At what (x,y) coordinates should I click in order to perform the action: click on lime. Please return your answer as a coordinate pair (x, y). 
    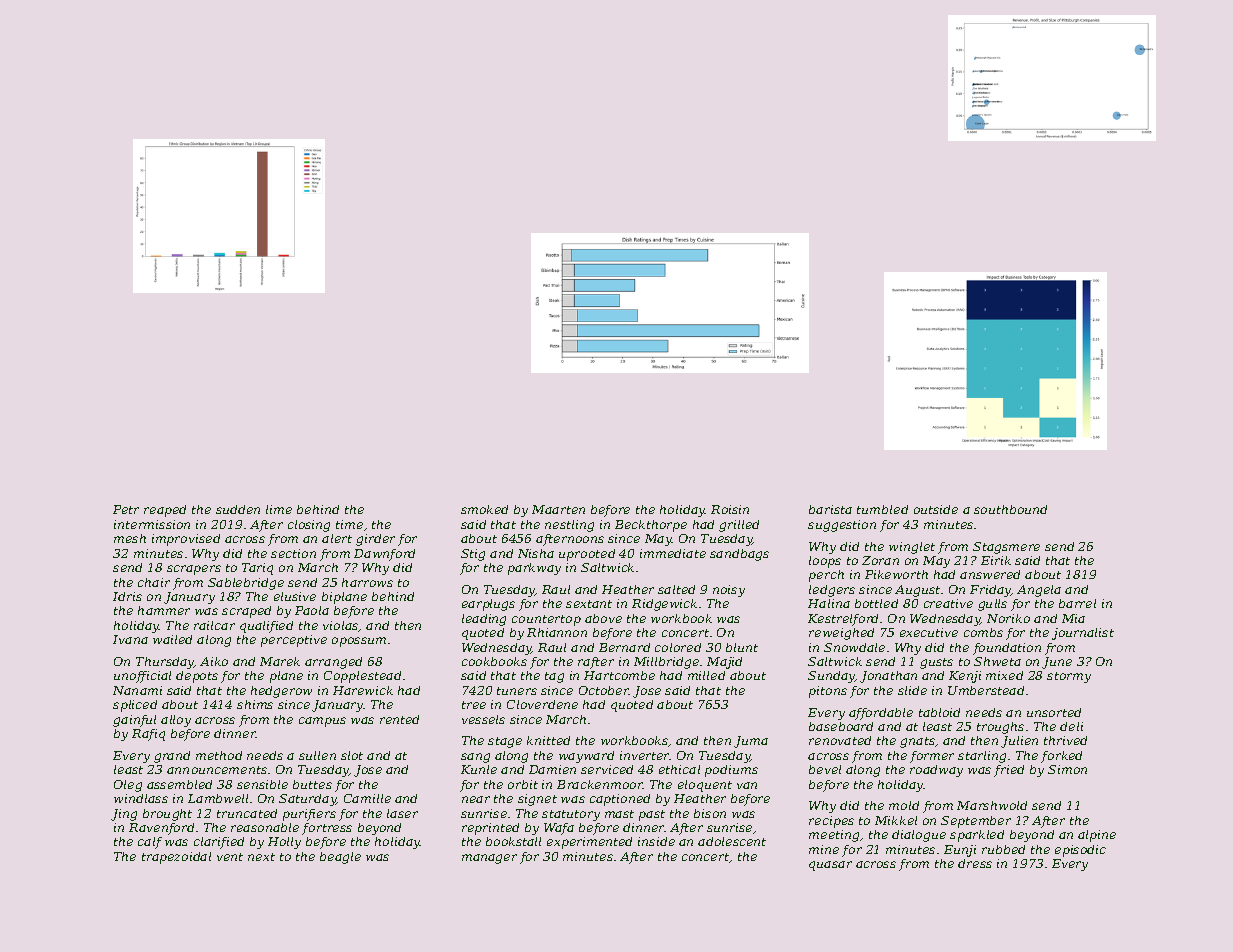
    Looking at the image, I should click on (279, 509).
